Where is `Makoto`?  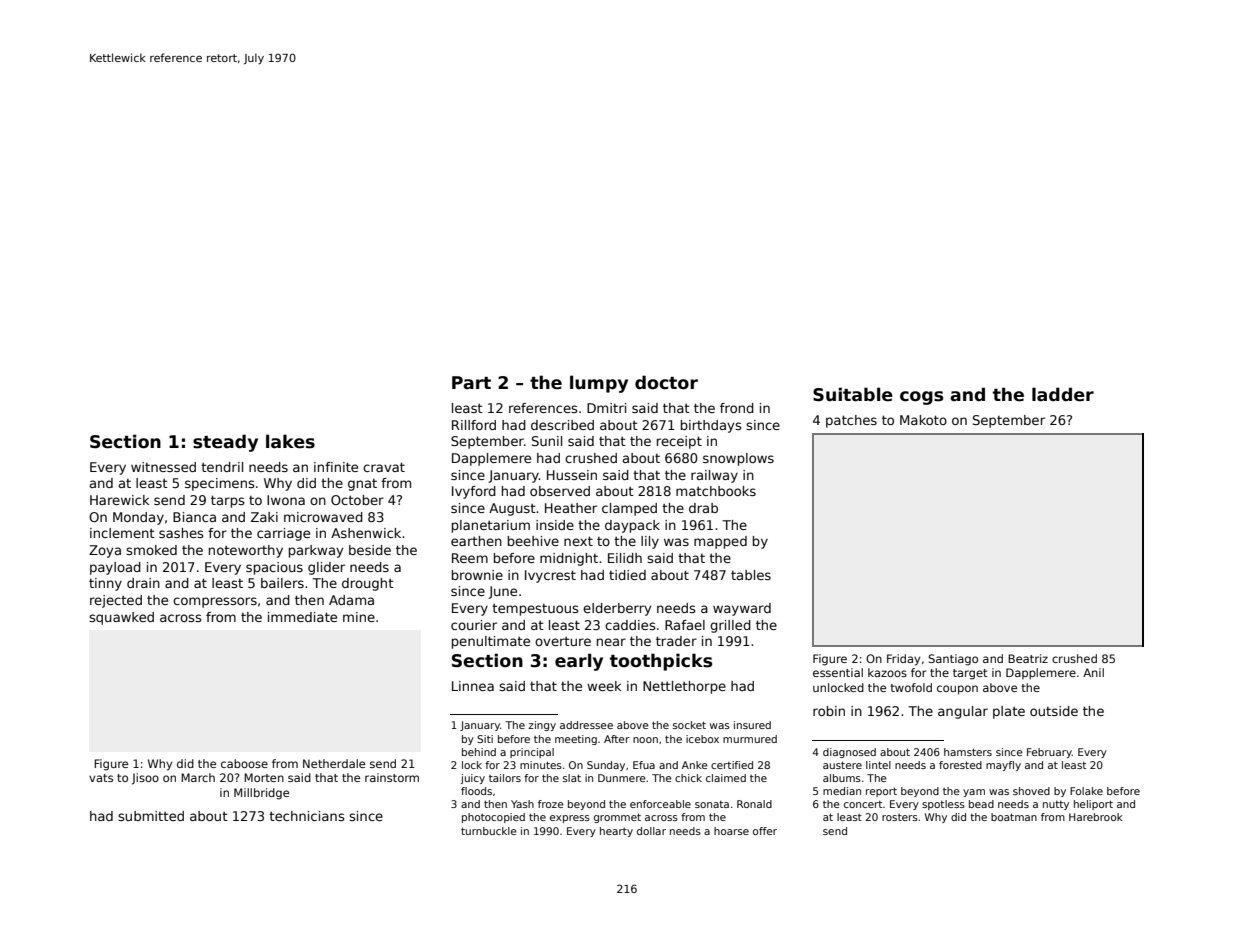 Makoto is located at coordinates (923, 420).
